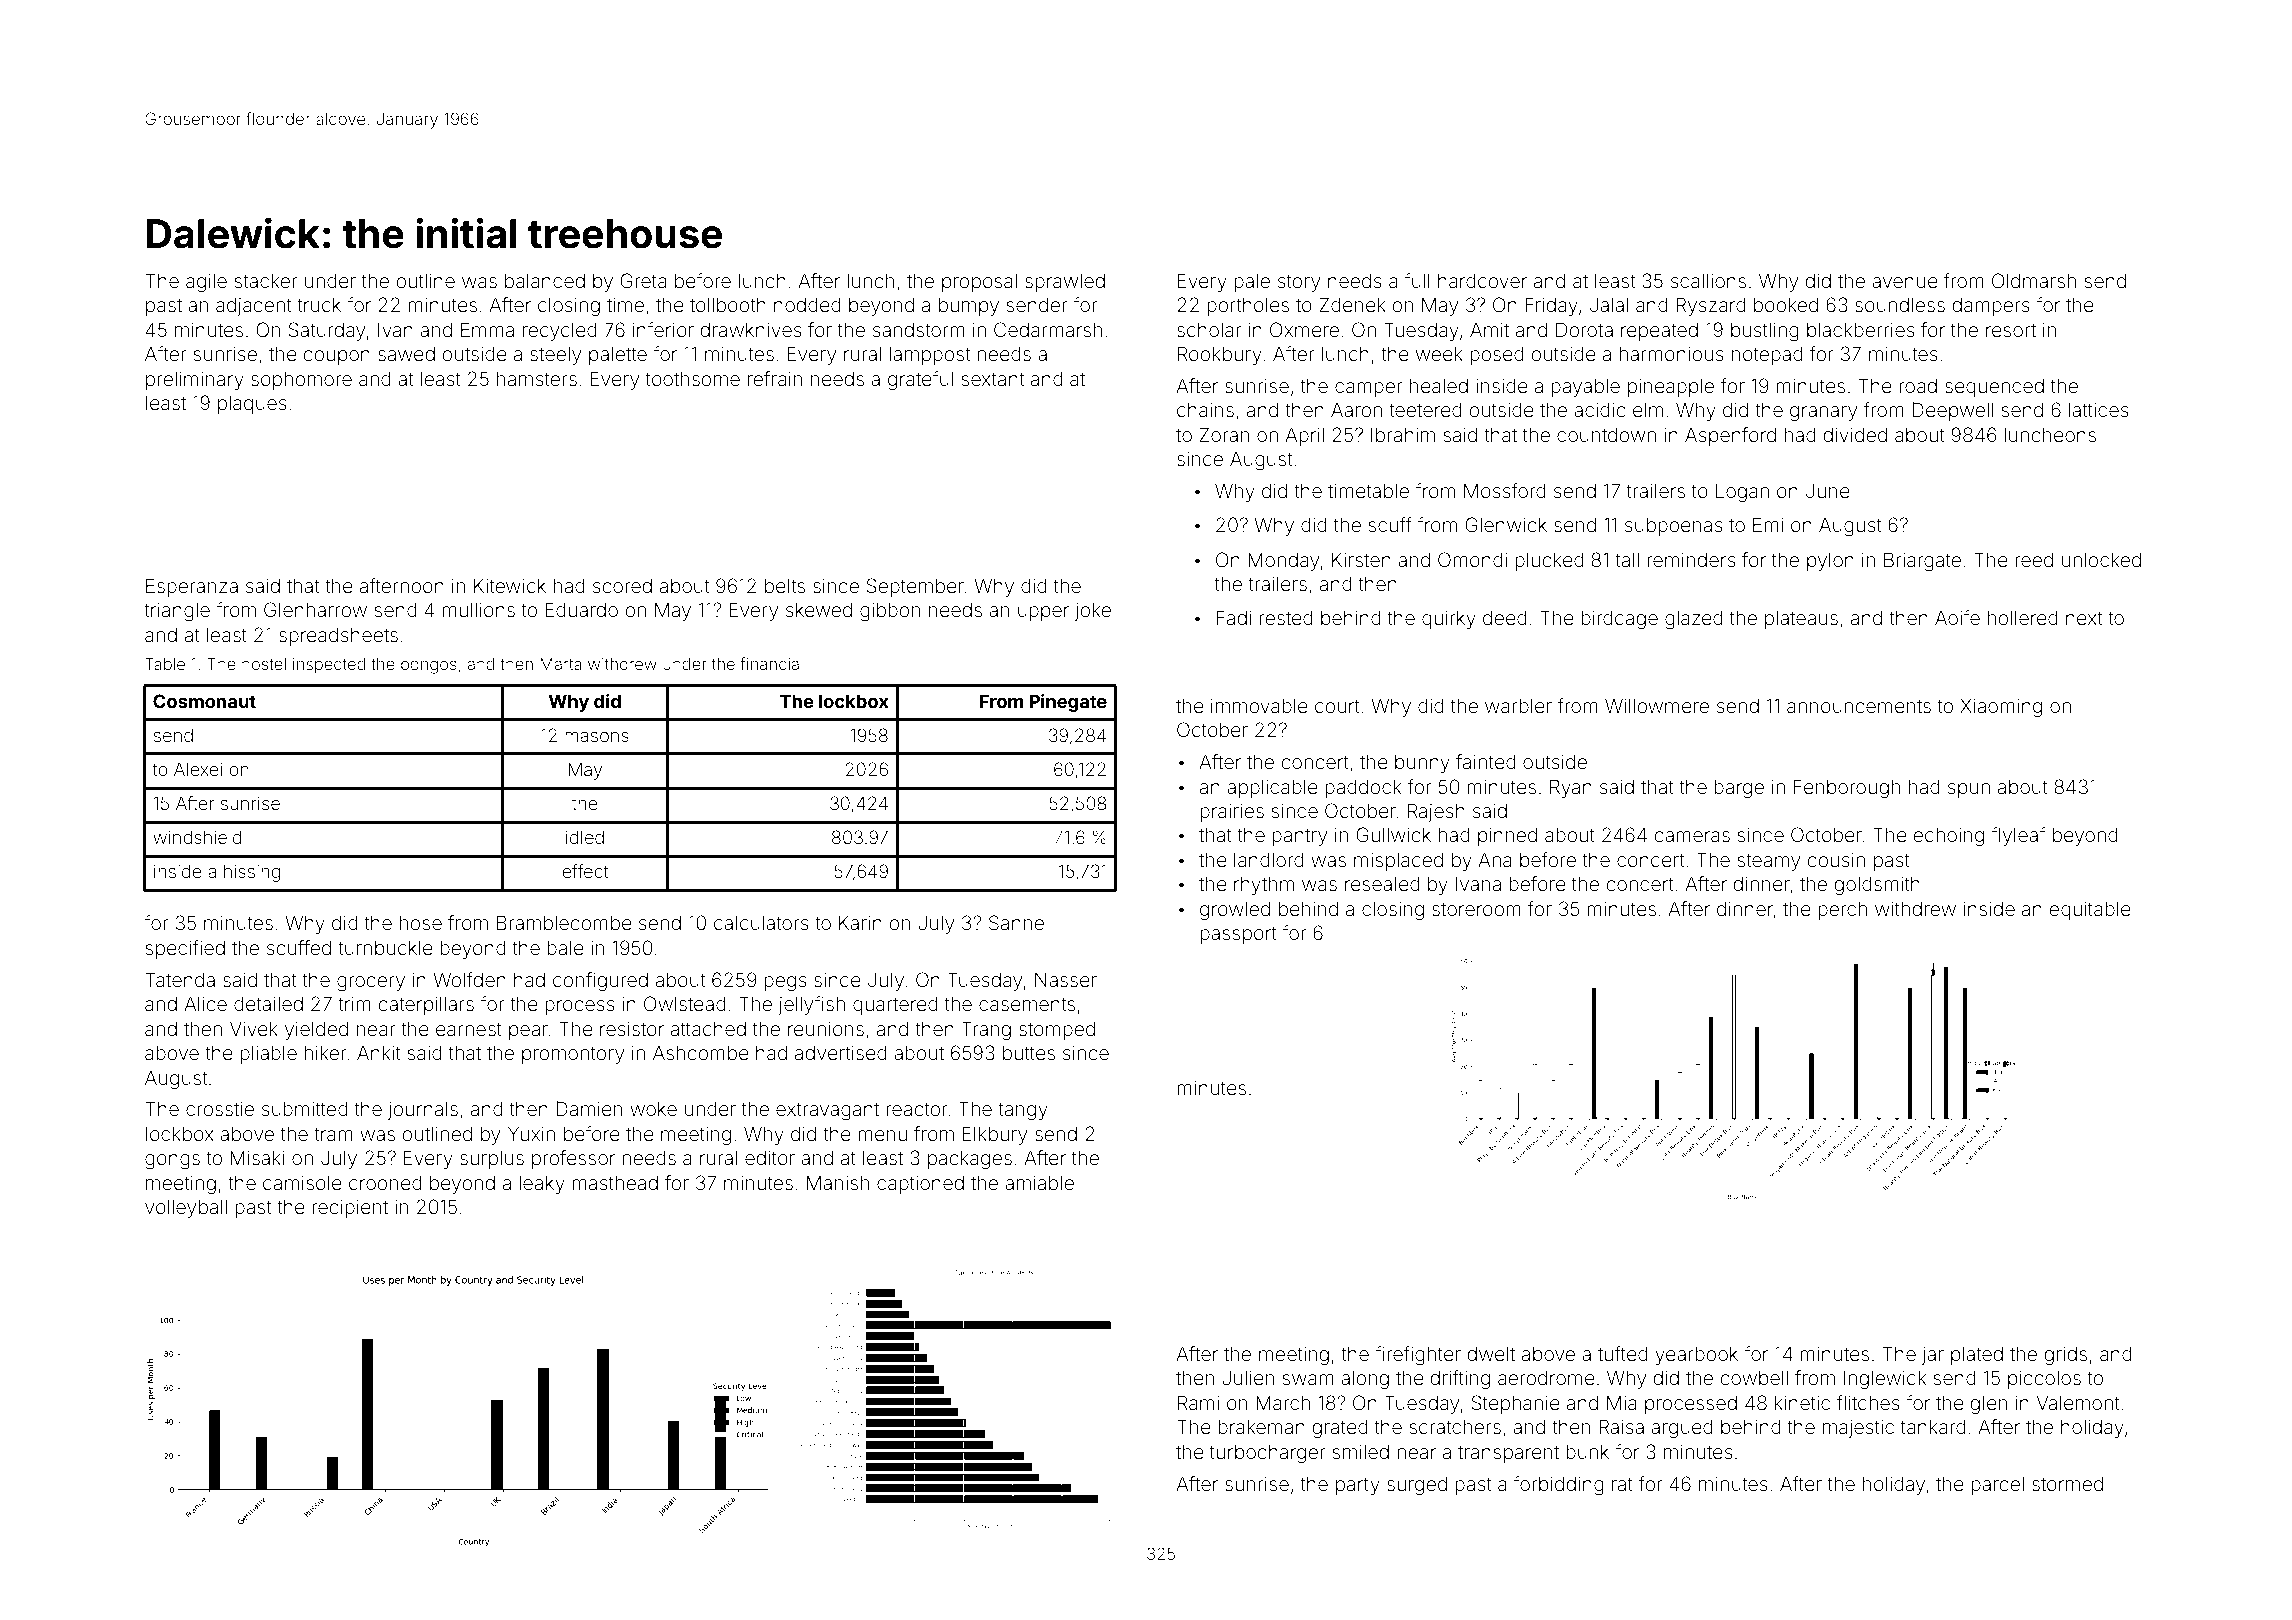 This page has width=2292, height=1620. I want to click on stomped, so click(1057, 1030).
